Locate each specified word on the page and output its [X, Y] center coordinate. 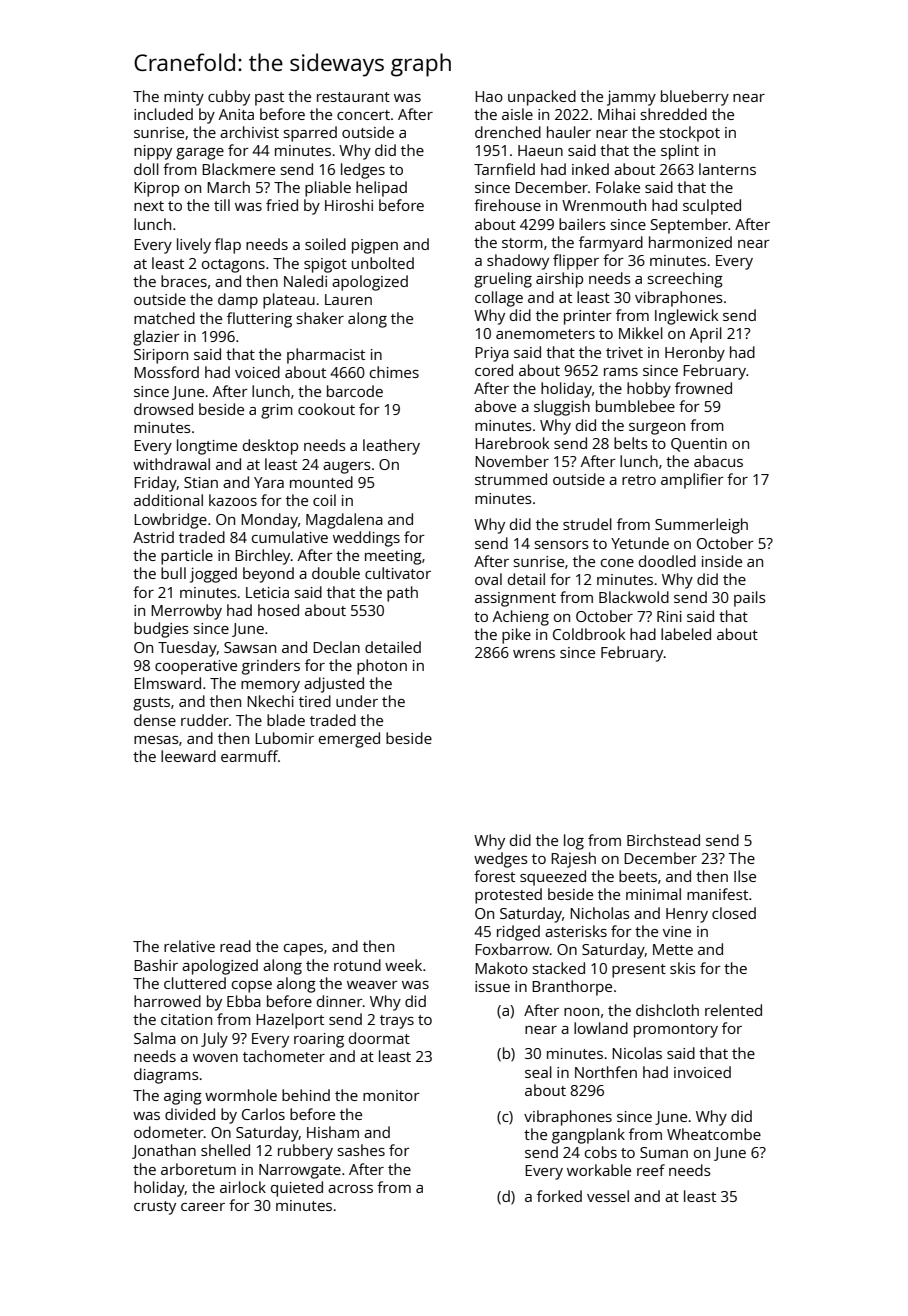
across [350, 1189]
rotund [357, 965]
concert [363, 115]
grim [277, 411]
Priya [492, 354]
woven [215, 1058]
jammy [631, 98]
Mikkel [641, 333]
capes [303, 950]
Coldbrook [589, 634]
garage [200, 154]
